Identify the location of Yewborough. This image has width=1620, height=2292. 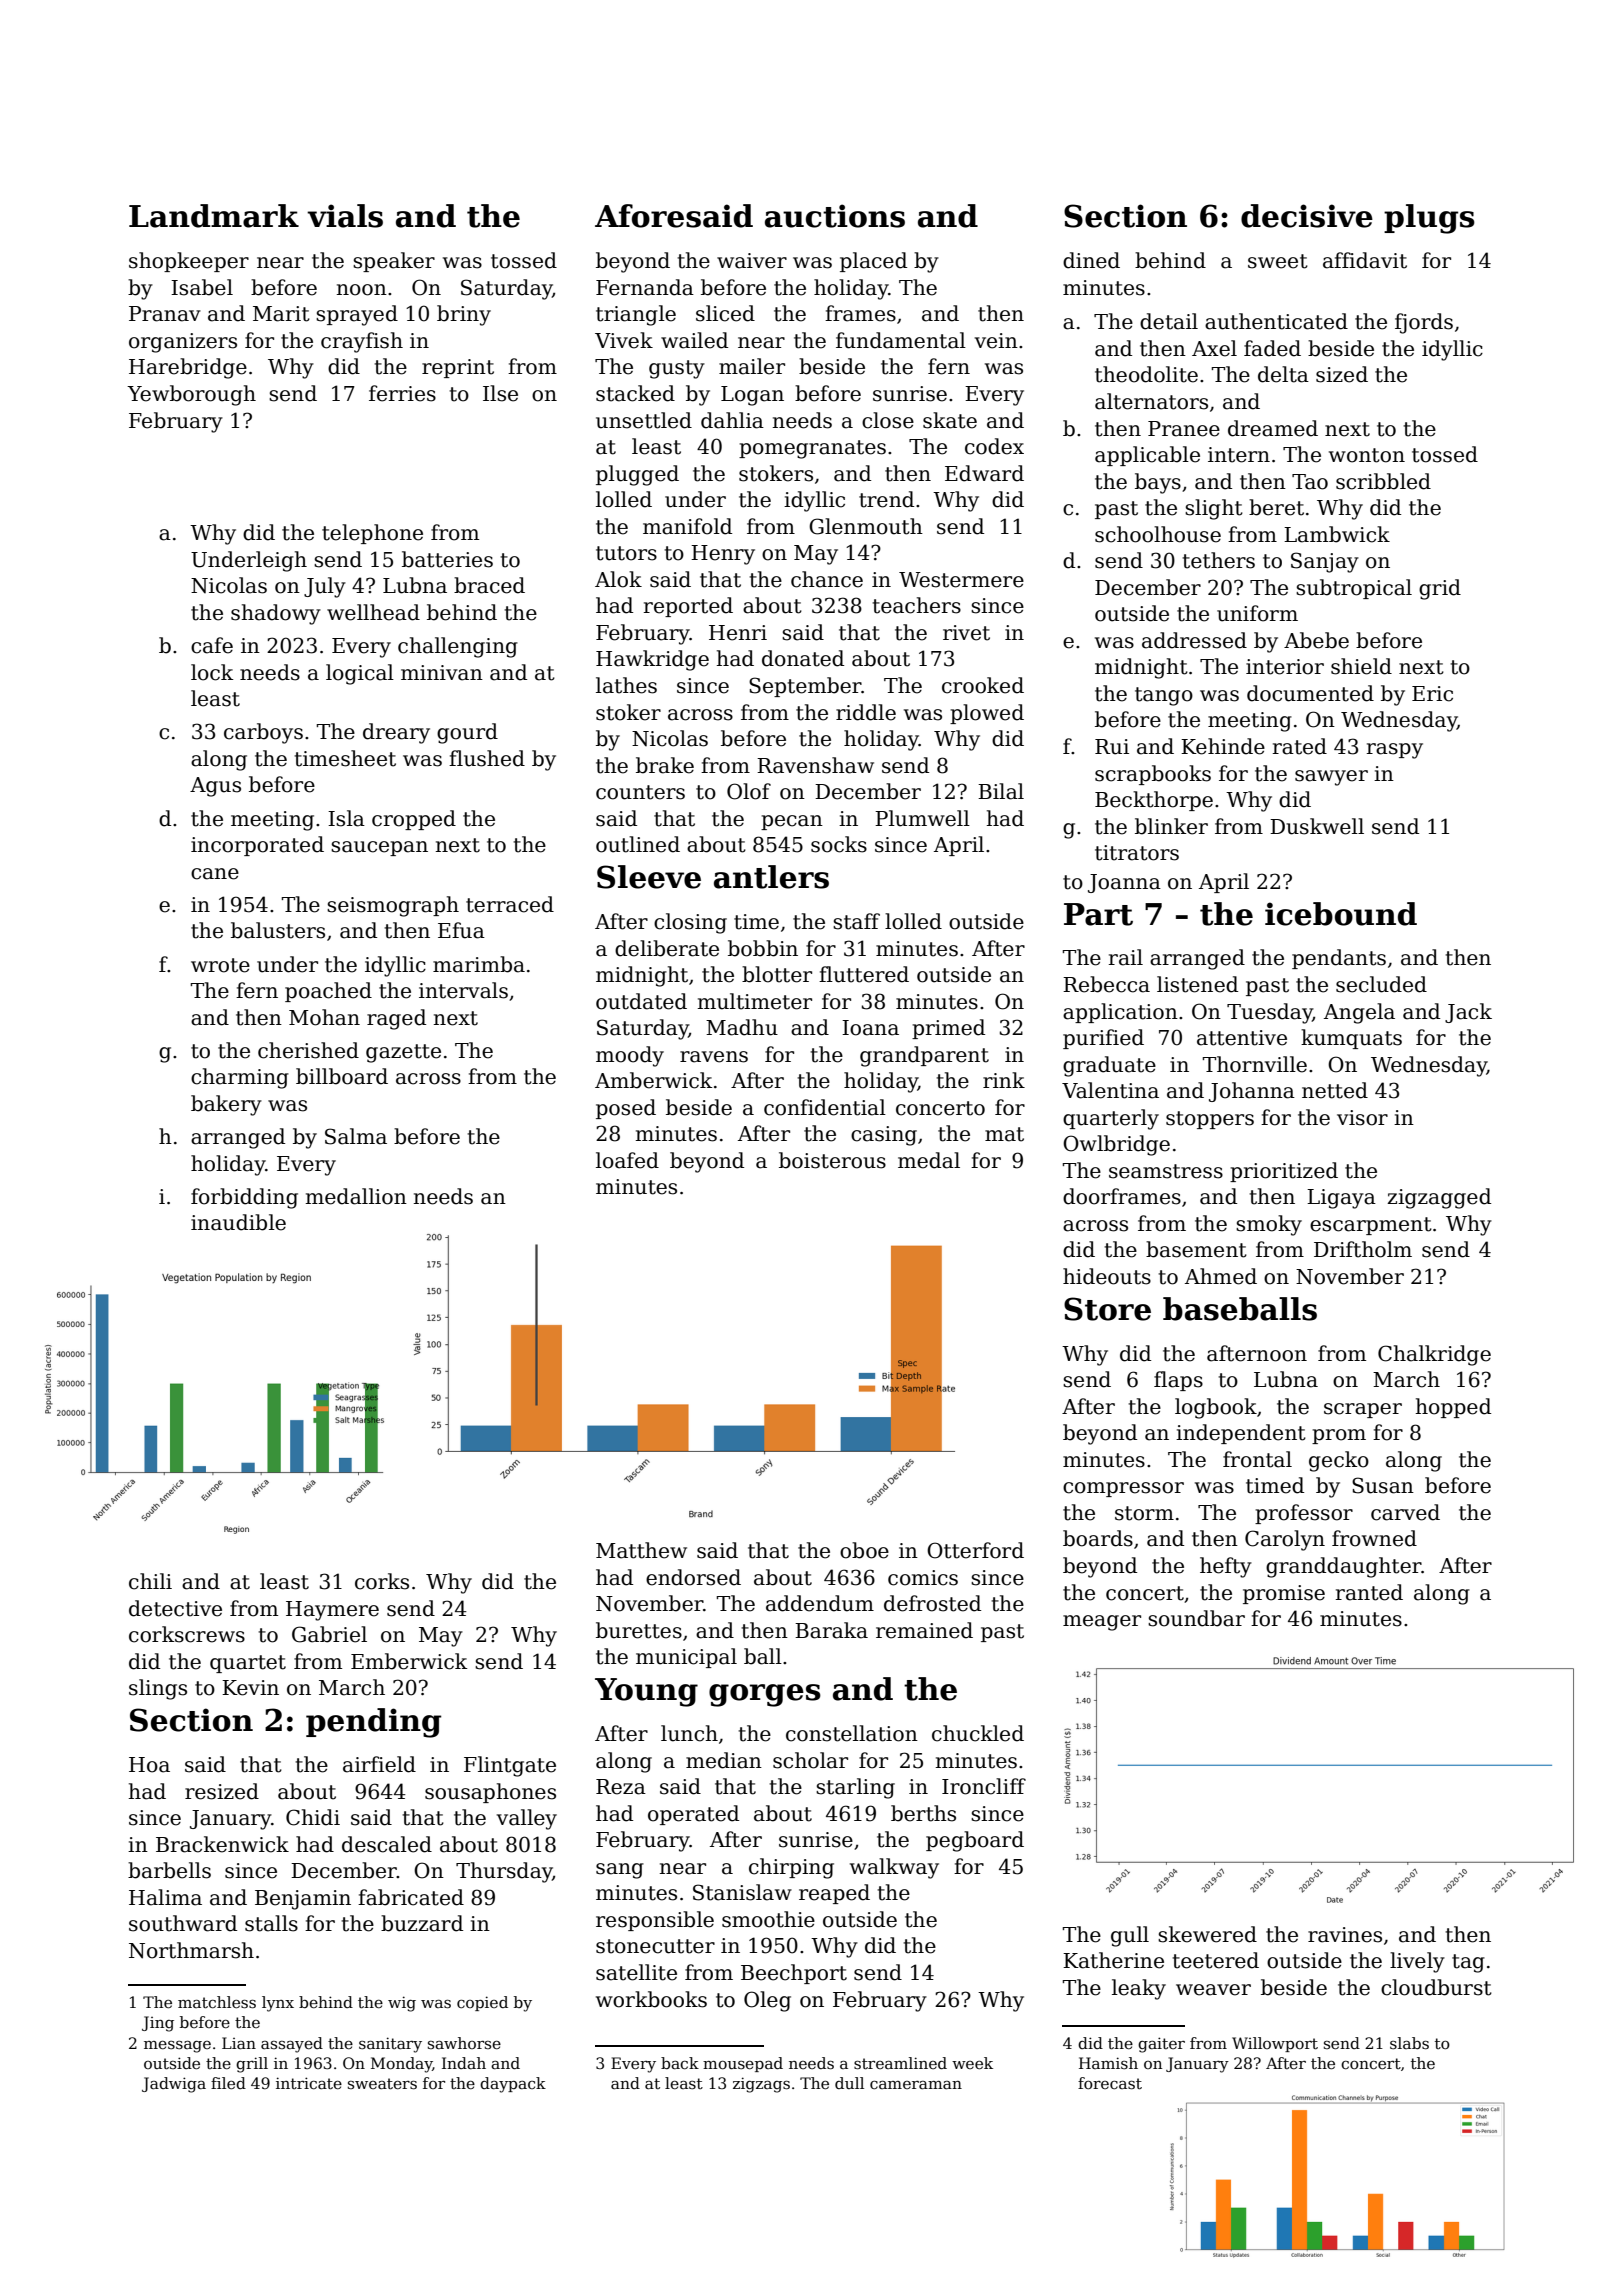
(191, 395).
